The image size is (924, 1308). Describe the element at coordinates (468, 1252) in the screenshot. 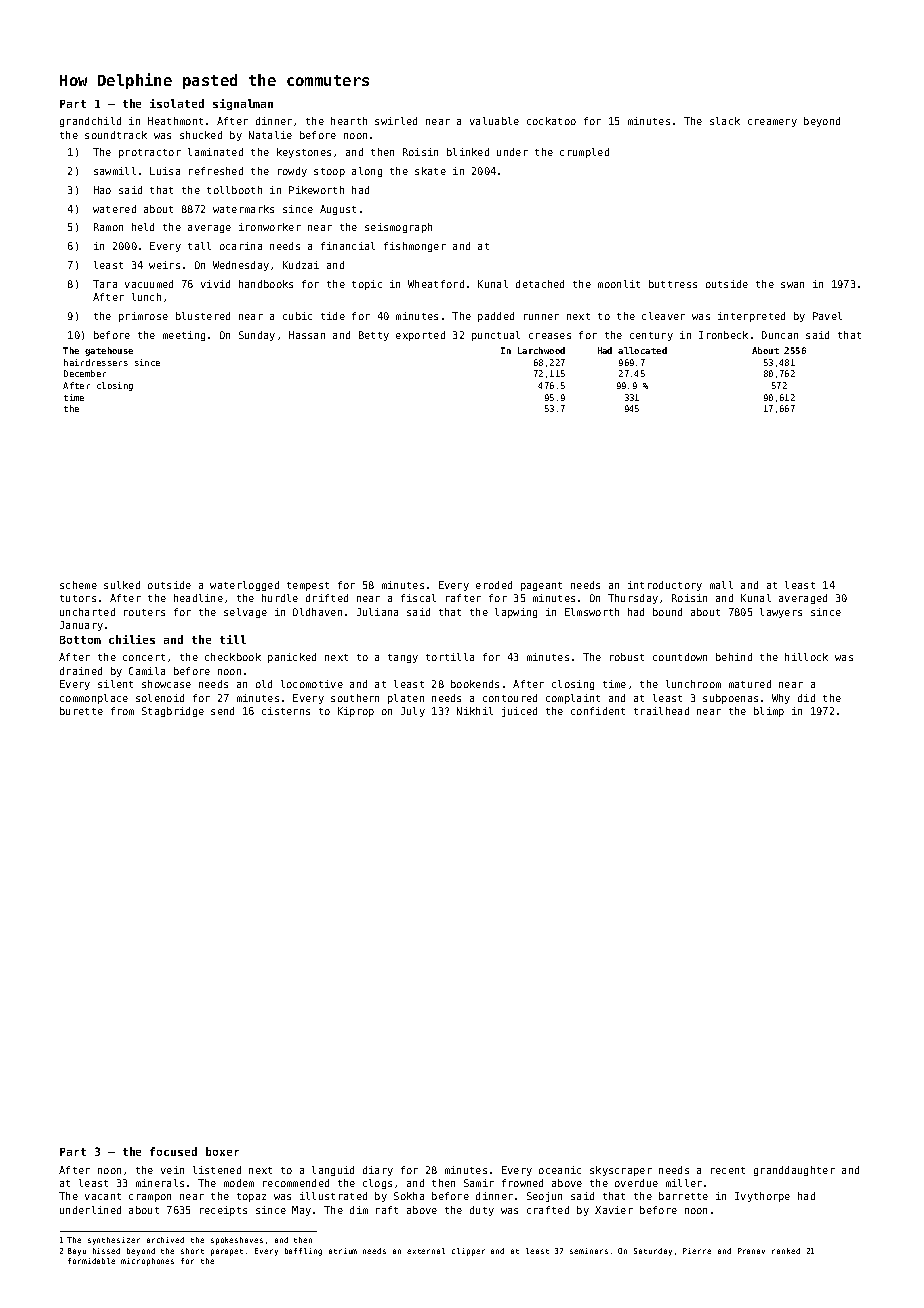

I see `clipper` at that location.
